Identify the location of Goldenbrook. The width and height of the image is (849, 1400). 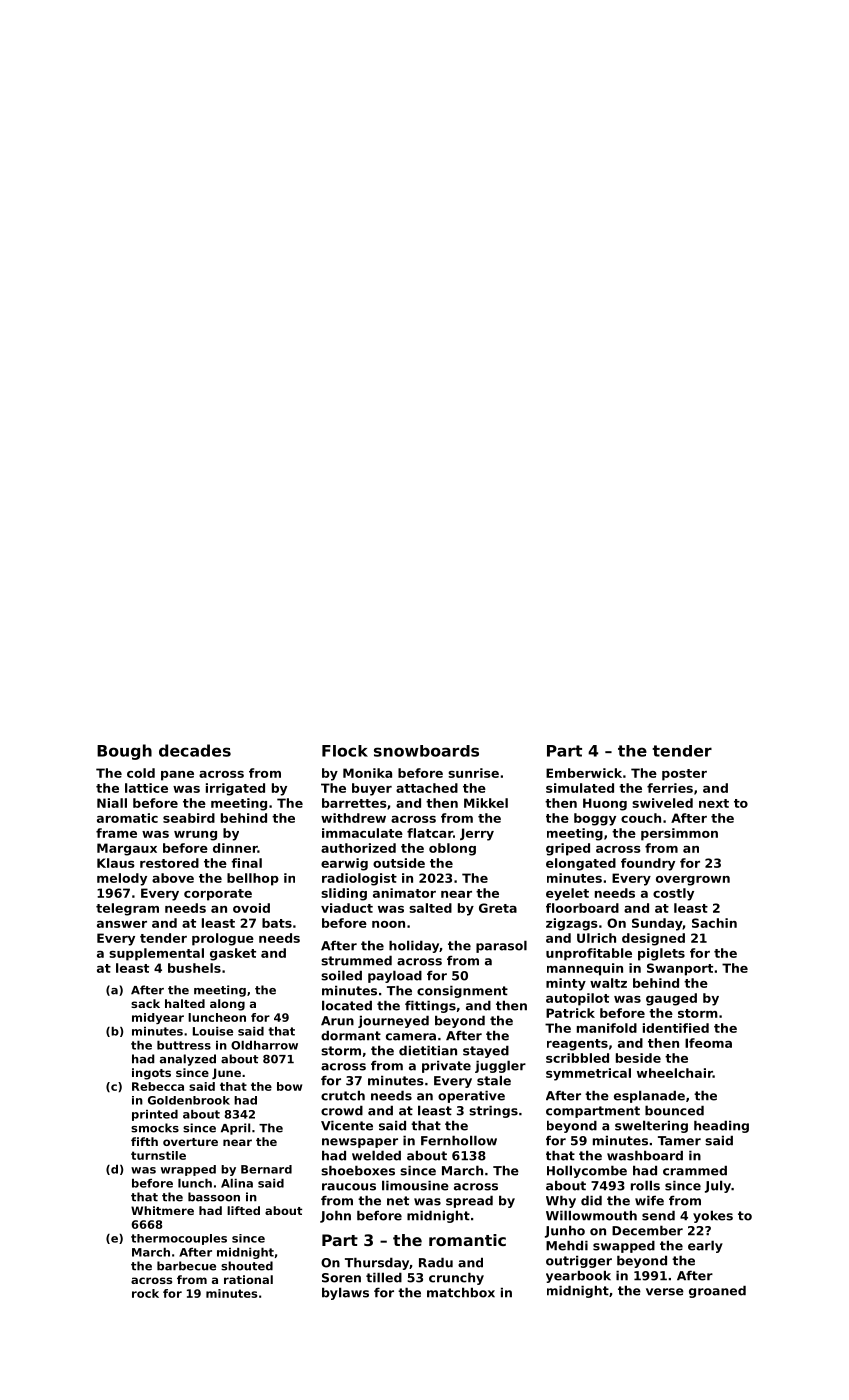
(189, 1100).
